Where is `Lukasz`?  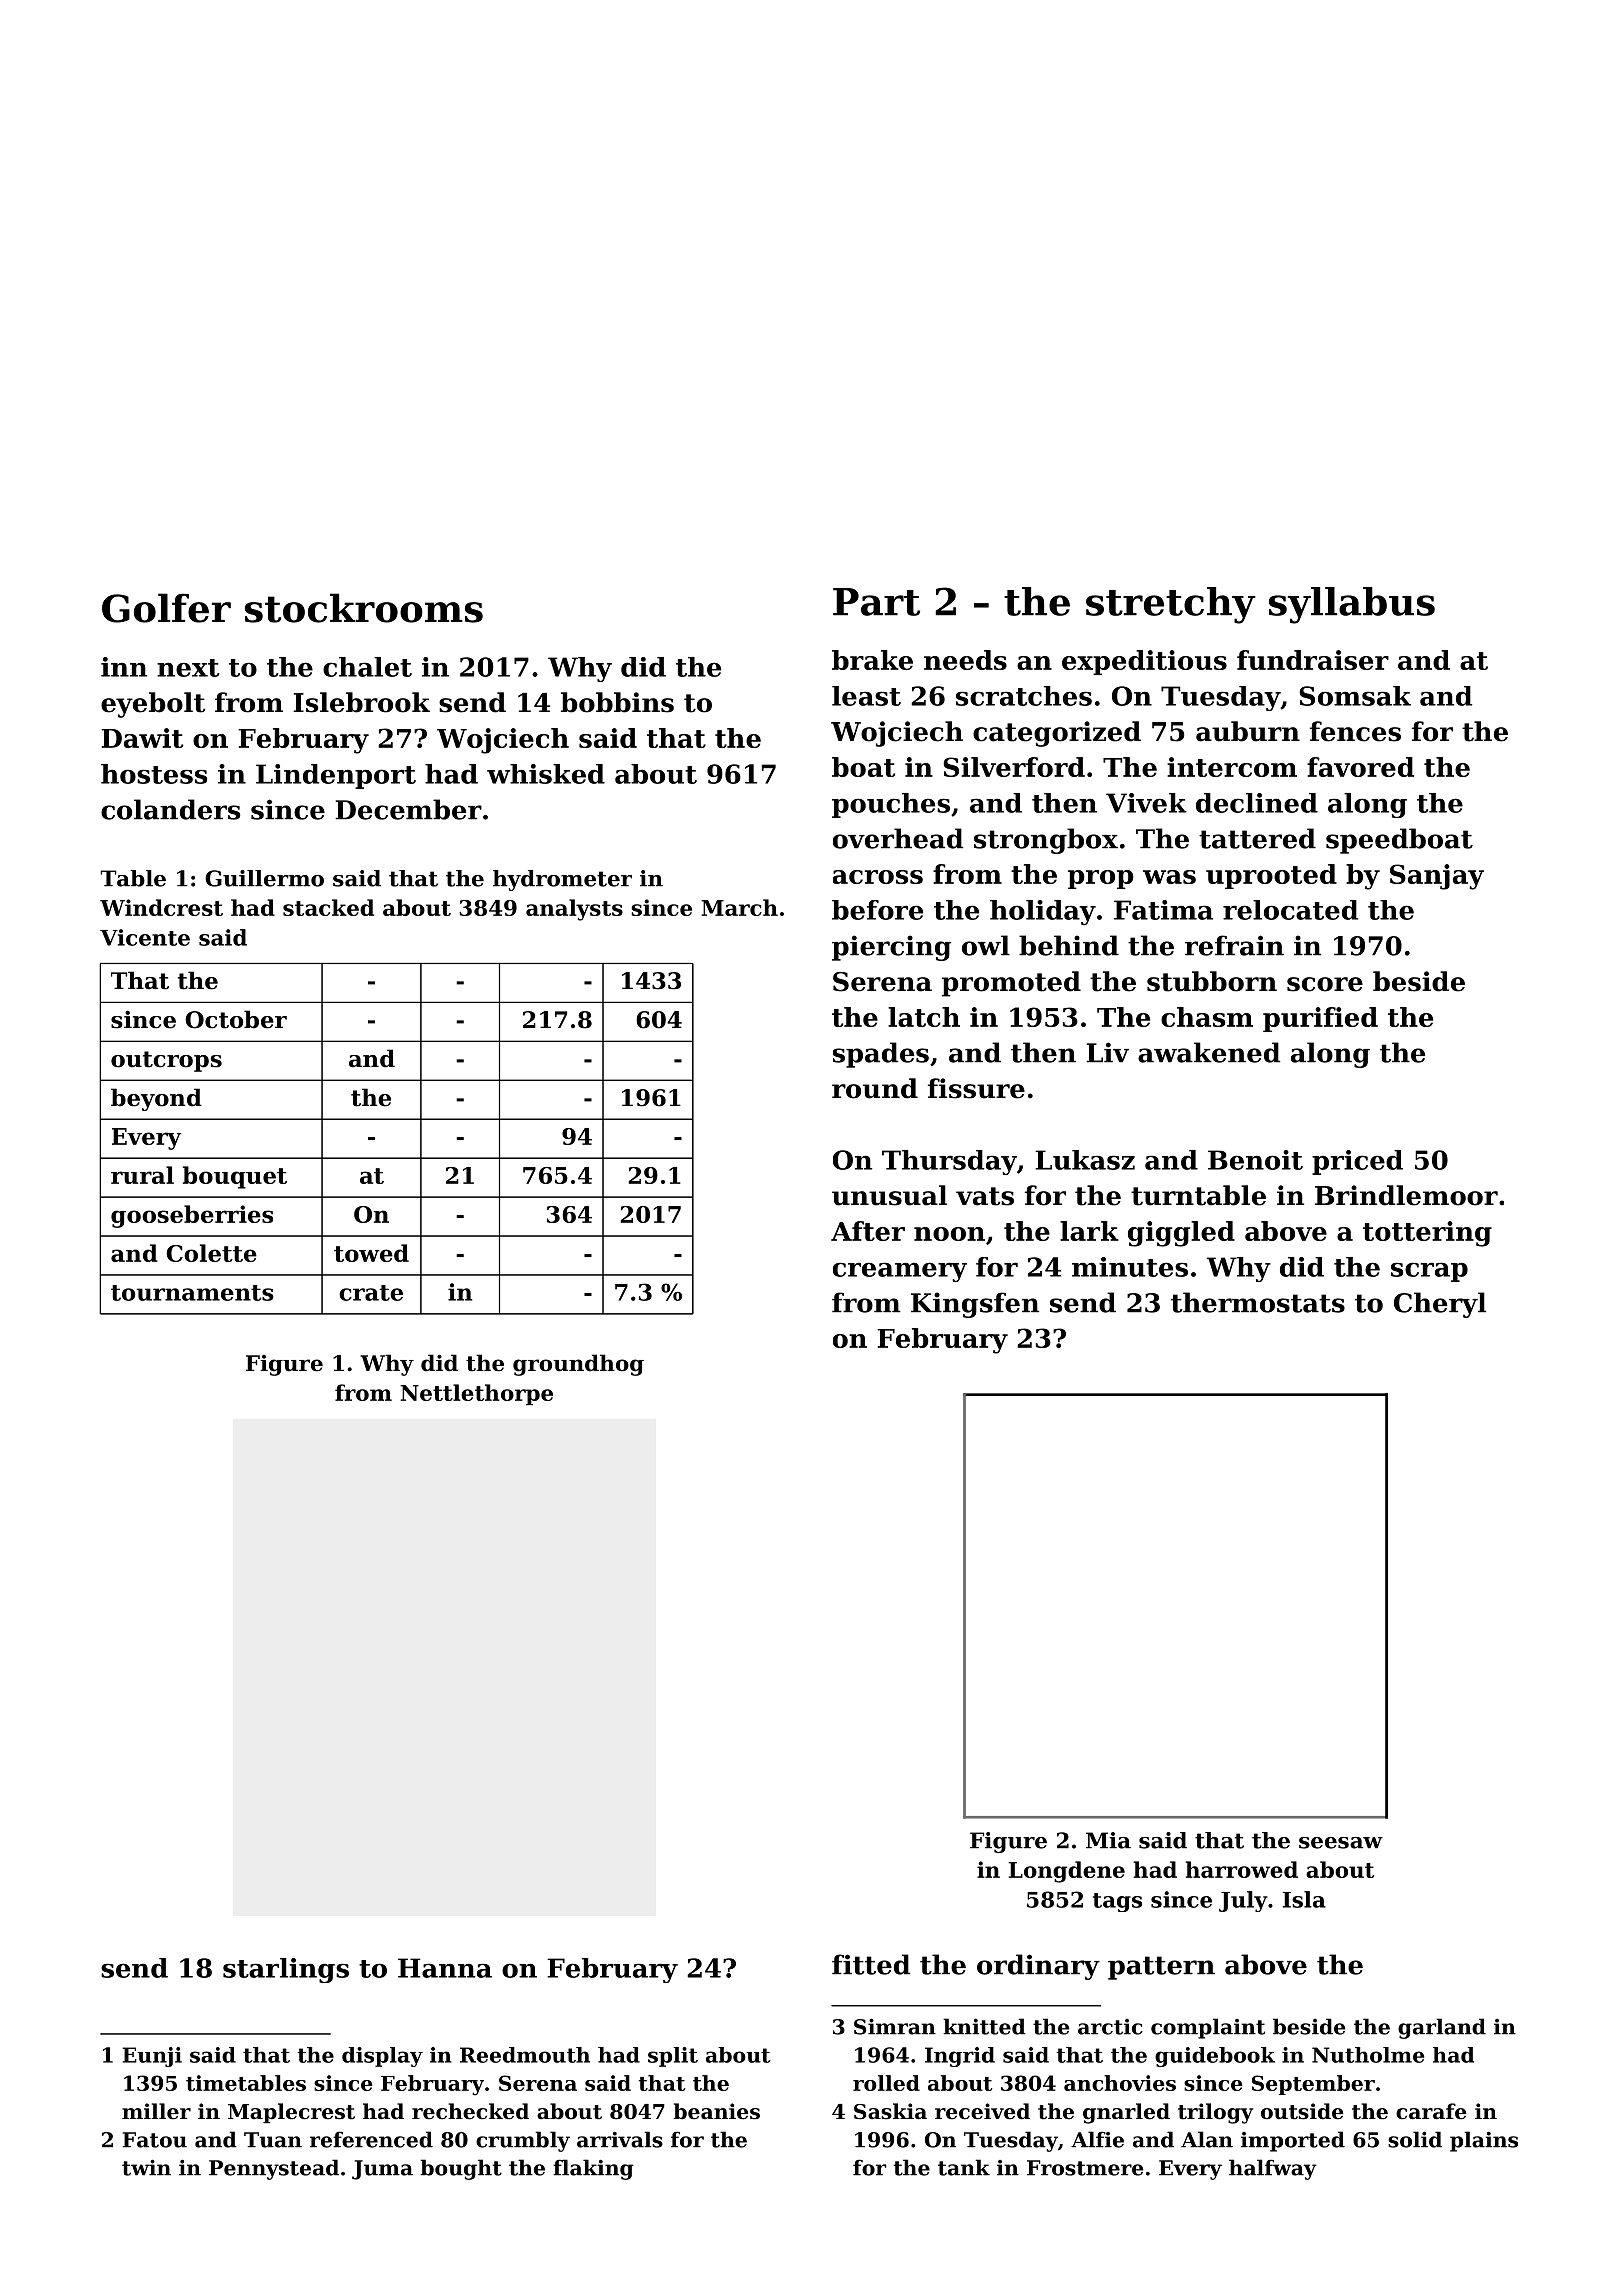 Lukasz is located at coordinates (1085, 1160).
